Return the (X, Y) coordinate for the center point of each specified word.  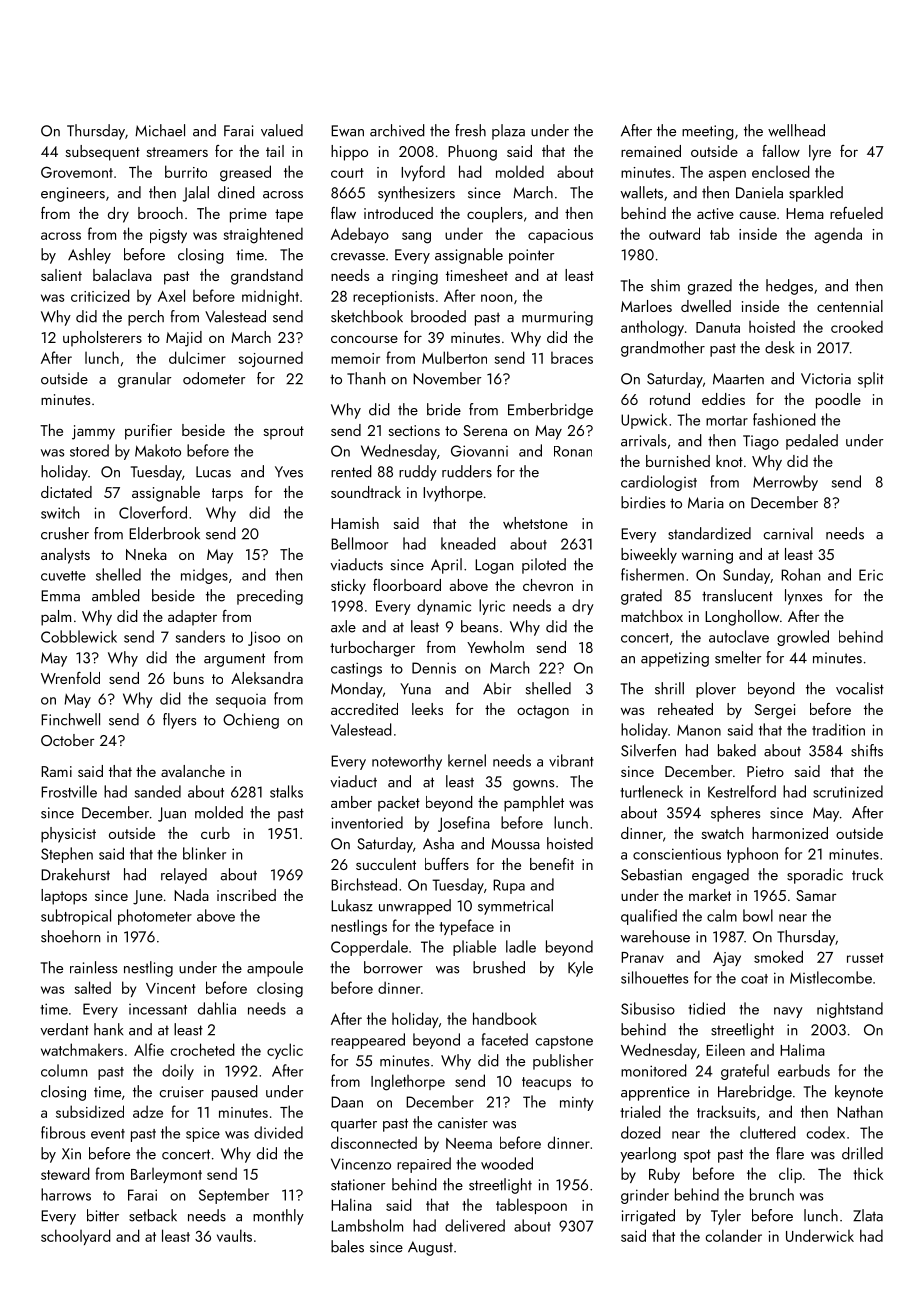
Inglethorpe (408, 1082)
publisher (563, 1062)
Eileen (725, 1049)
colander (734, 1235)
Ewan (347, 131)
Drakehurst (75, 874)
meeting (708, 132)
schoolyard (76, 1237)
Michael (160, 130)
